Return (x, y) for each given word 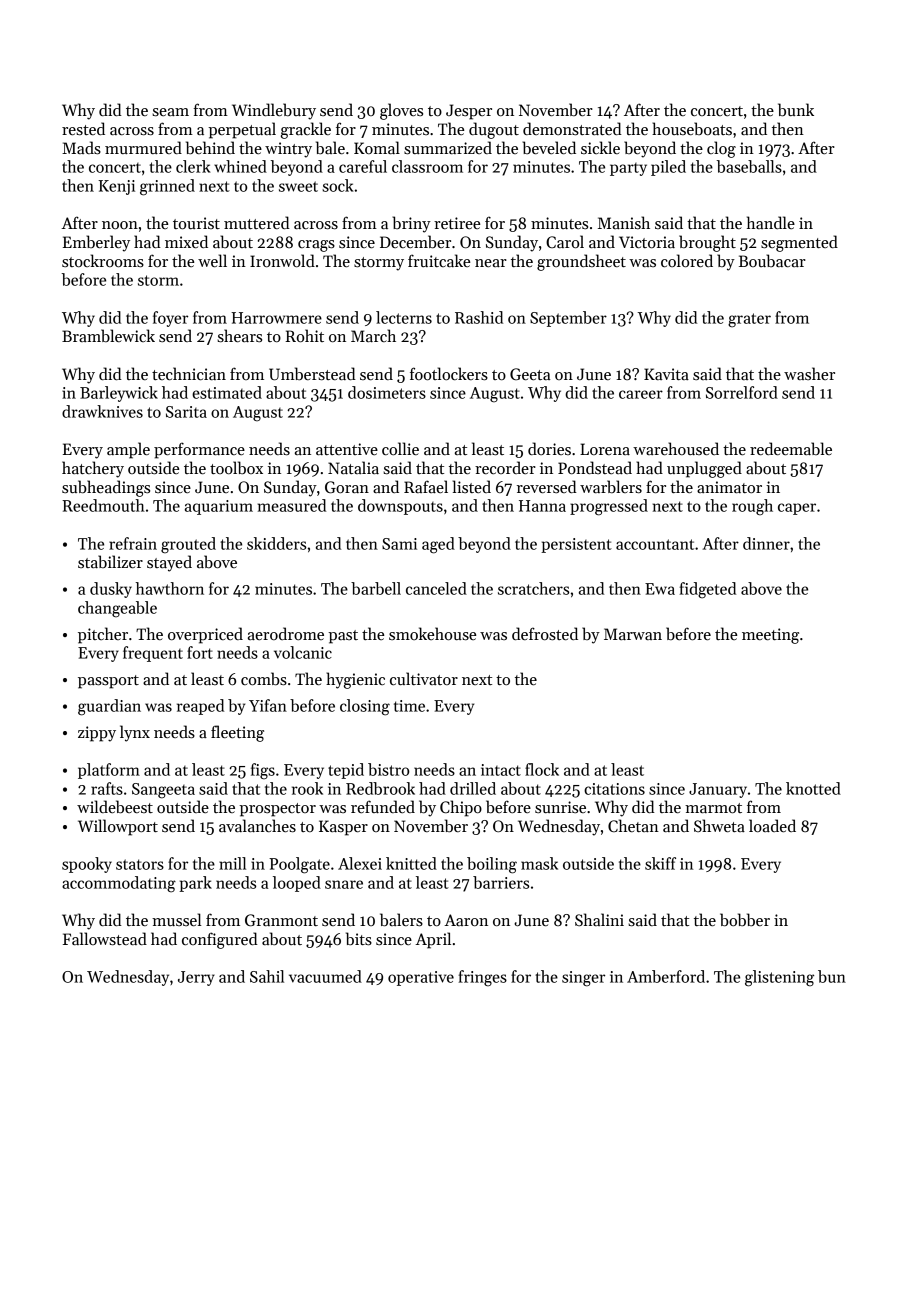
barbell (376, 588)
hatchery (93, 469)
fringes (483, 978)
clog (721, 149)
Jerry (196, 978)
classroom (427, 166)
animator (729, 487)
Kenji (116, 187)
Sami (399, 544)
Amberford (666, 976)
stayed (169, 563)
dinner (766, 543)
